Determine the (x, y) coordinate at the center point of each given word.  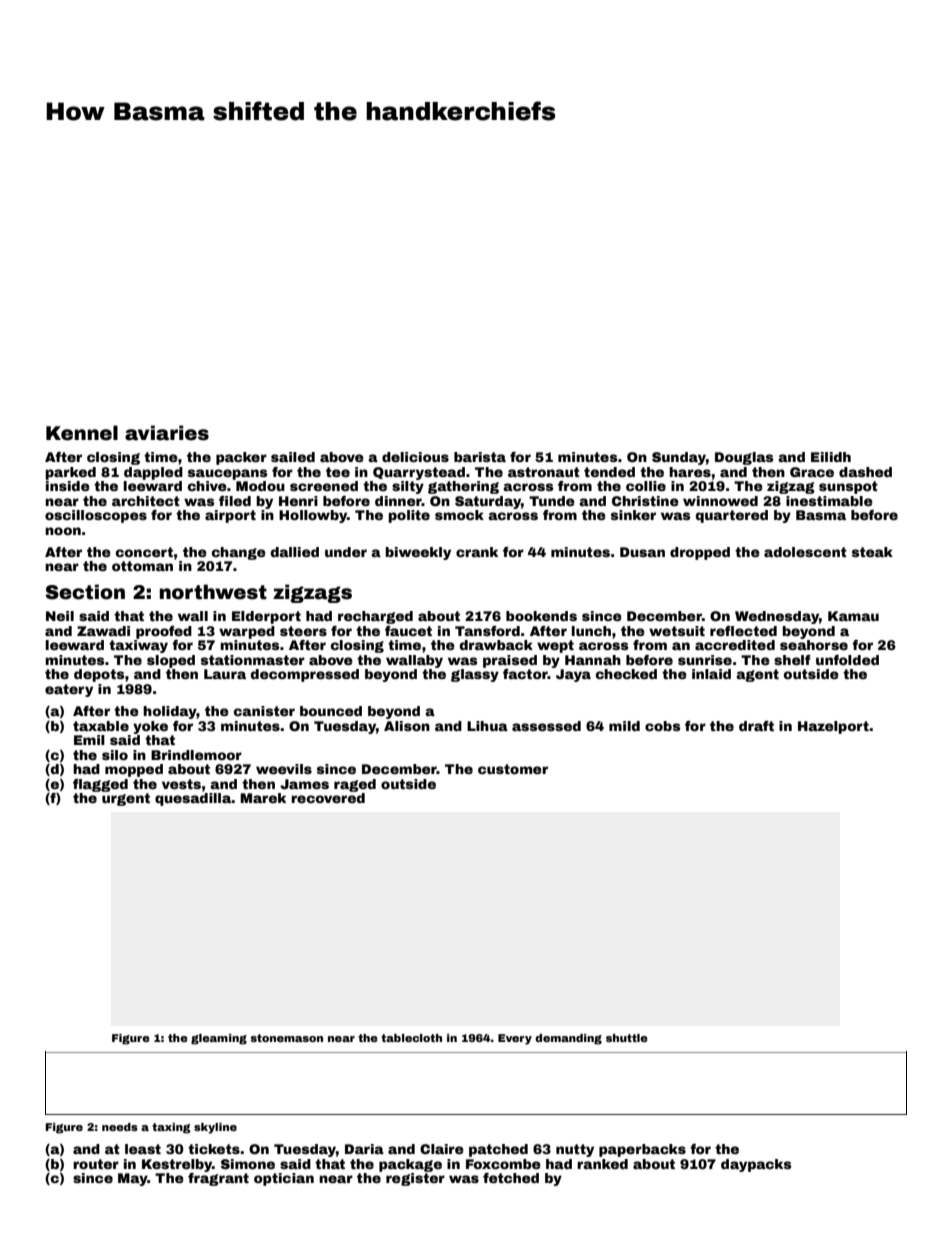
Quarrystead (419, 473)
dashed (865, 472)
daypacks (756, 1165)
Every (515, 1039)
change (238, 553)
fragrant (218, 1179)
